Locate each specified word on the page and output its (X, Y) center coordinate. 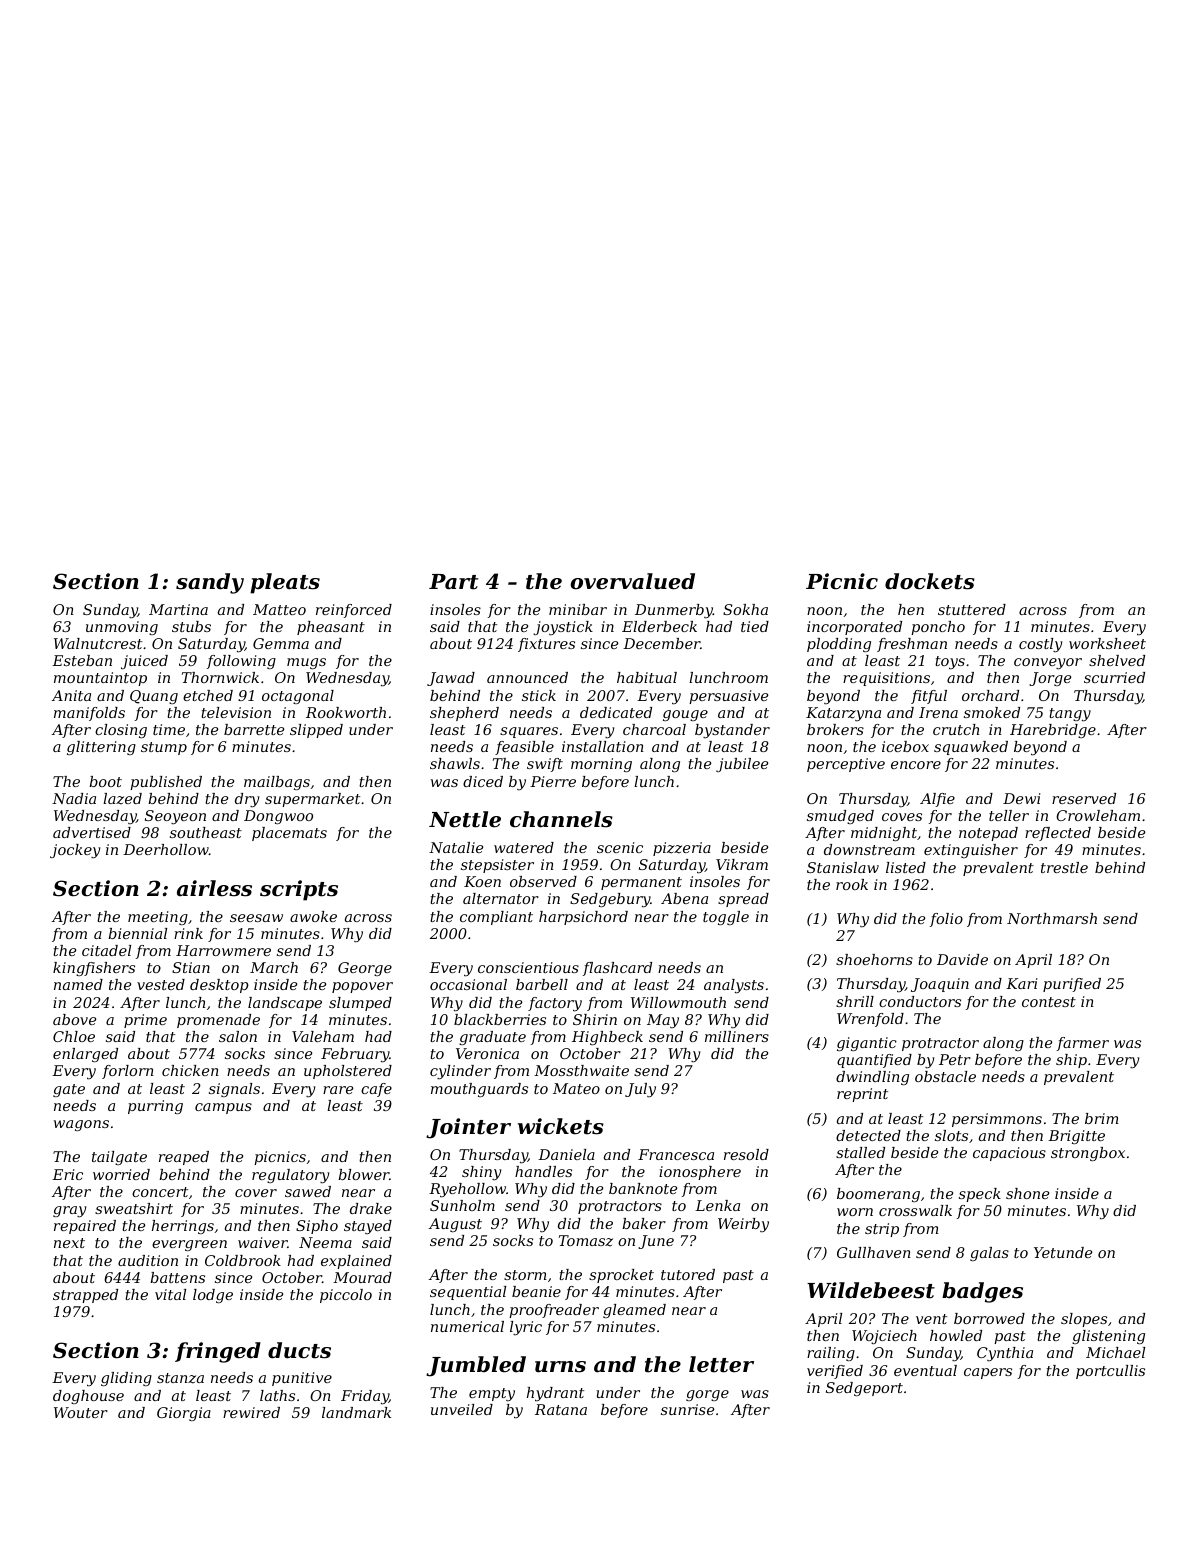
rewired (251, 1412)
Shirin (595, 1019)
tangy (1070, 715)
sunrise (687, 1409)
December (661, 643)
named (78, 984)
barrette (254, 729)
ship (1071, 1061)
